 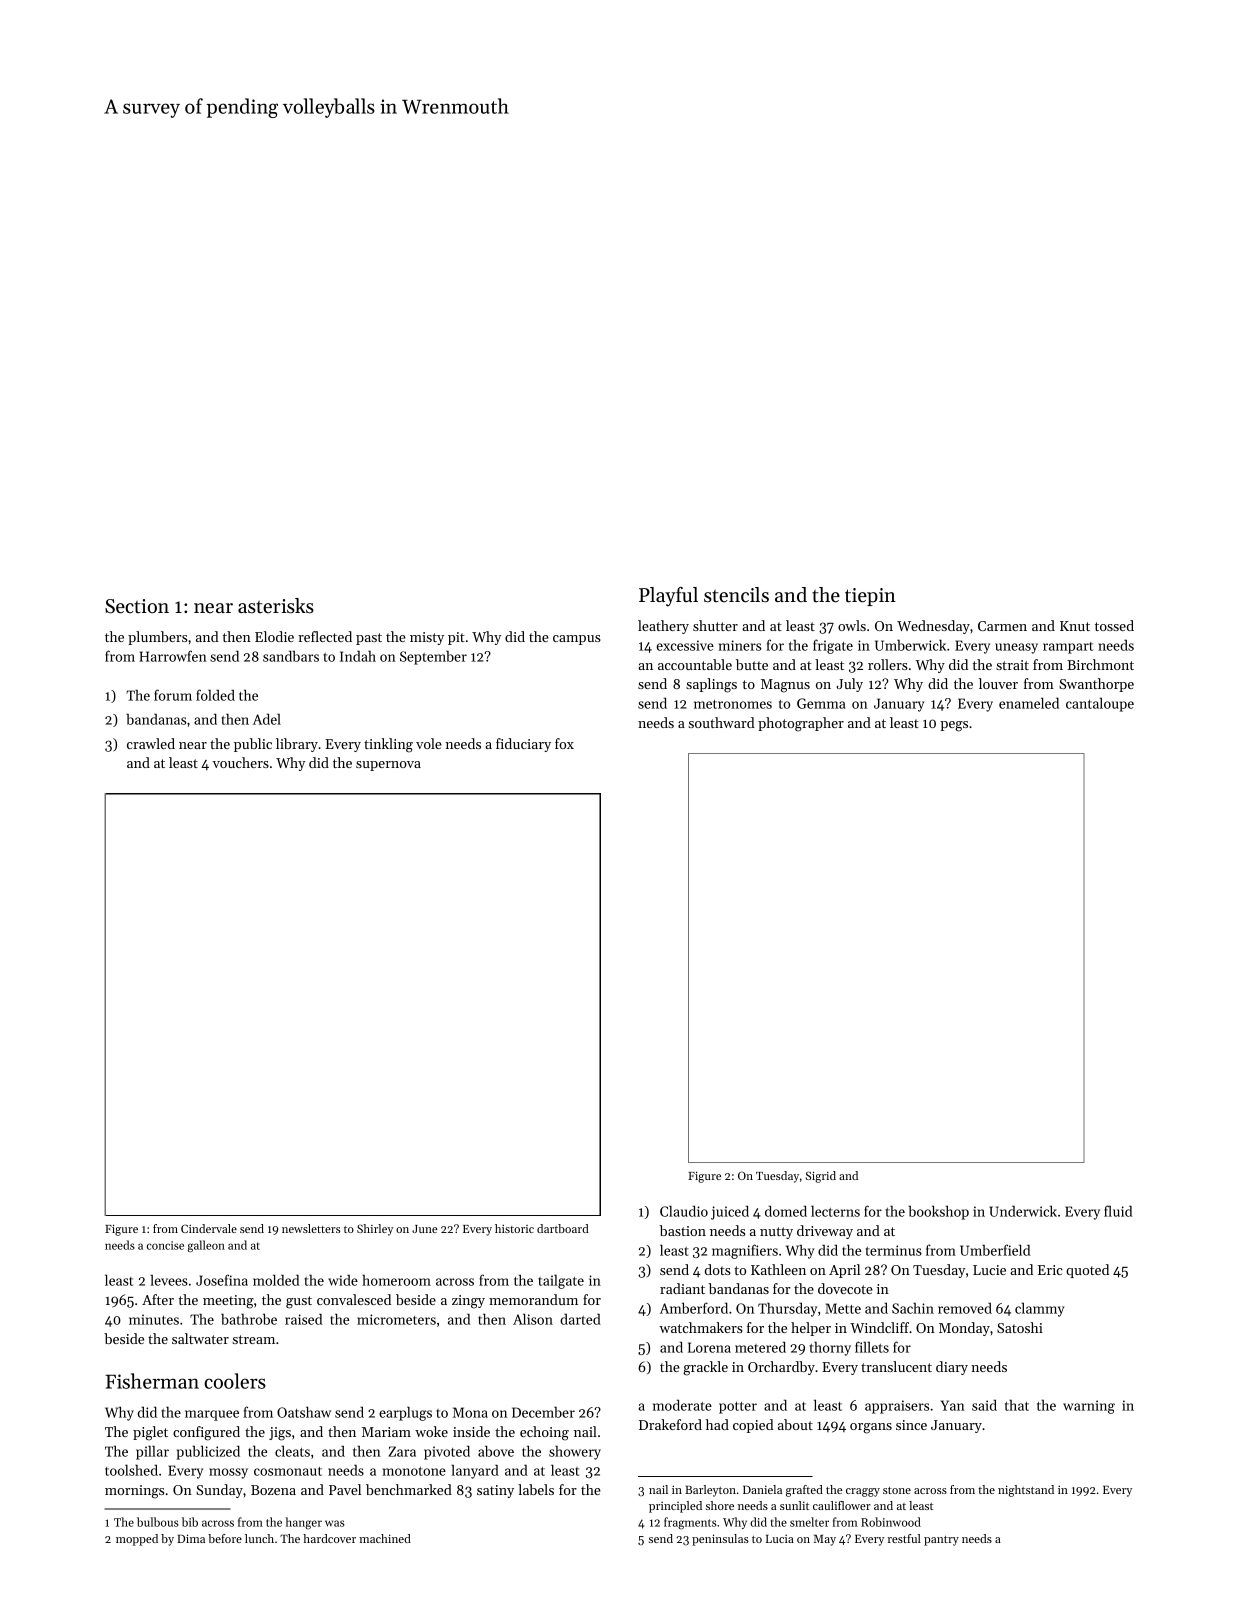 I want to click on Sigrid, so click(x=821, y=1177).
